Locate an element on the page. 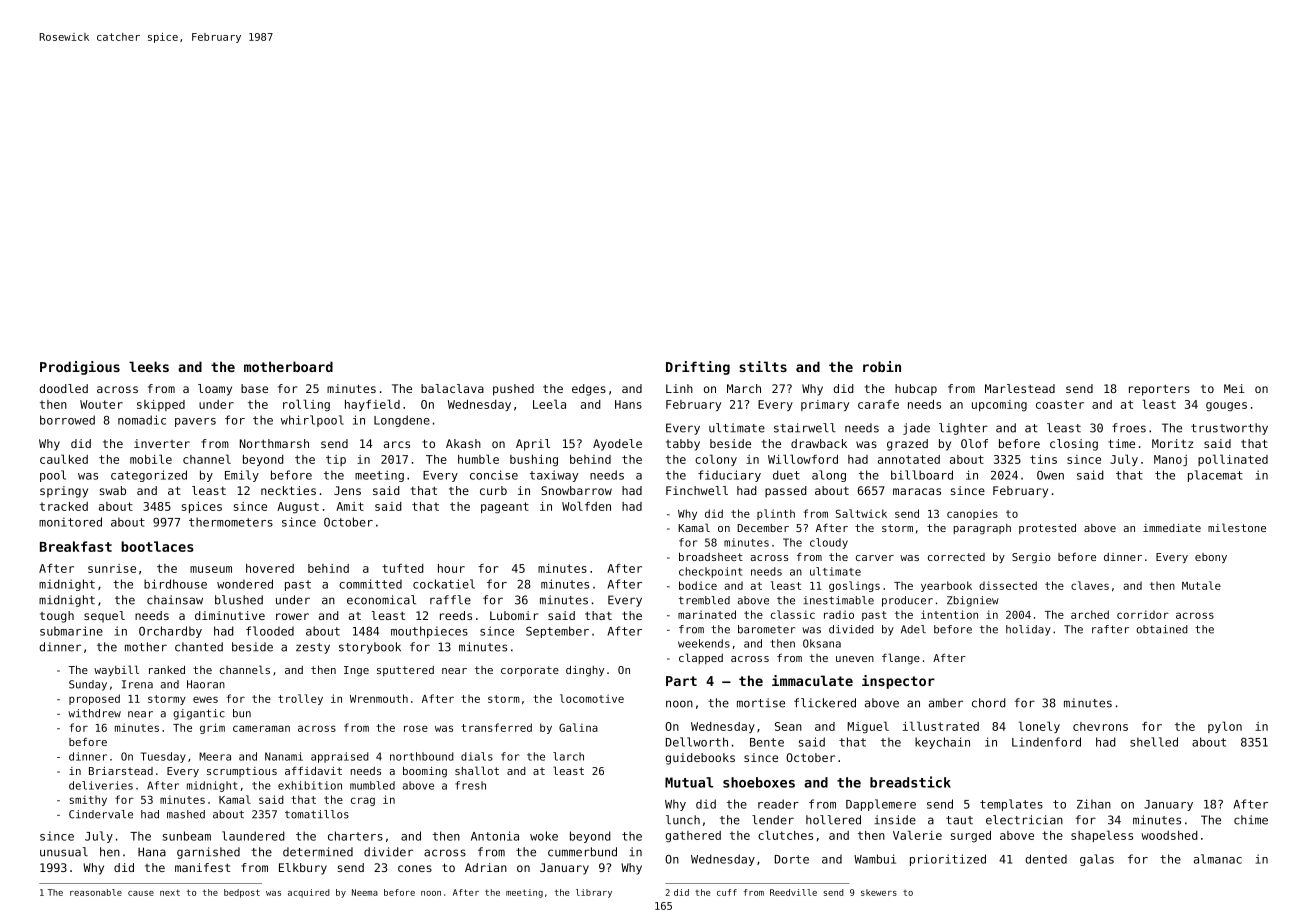 This page has width=1308, height=924. templates is located at coordinates (1011, 805).
